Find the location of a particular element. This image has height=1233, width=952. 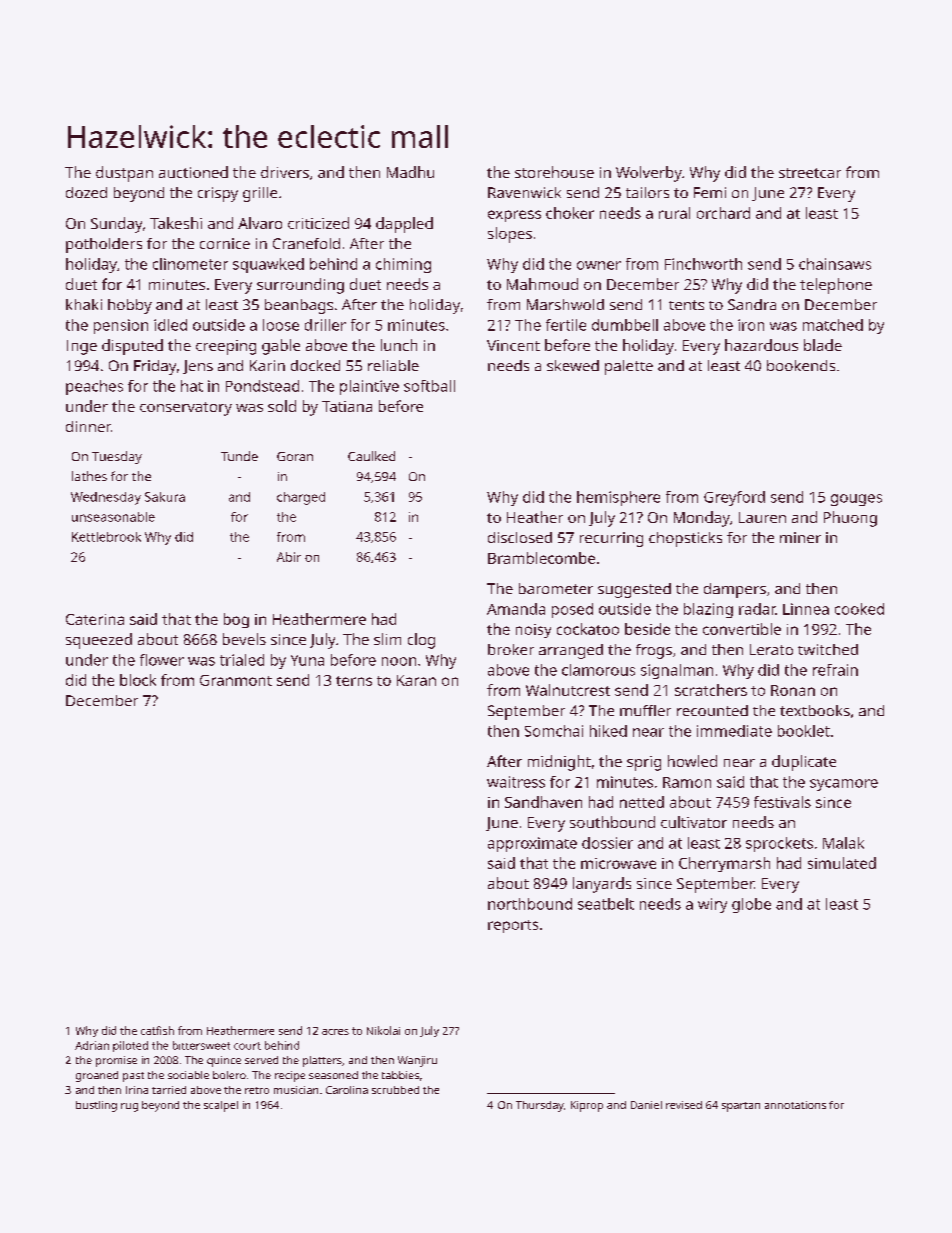

lathes is located at coordinates (89, 476).
